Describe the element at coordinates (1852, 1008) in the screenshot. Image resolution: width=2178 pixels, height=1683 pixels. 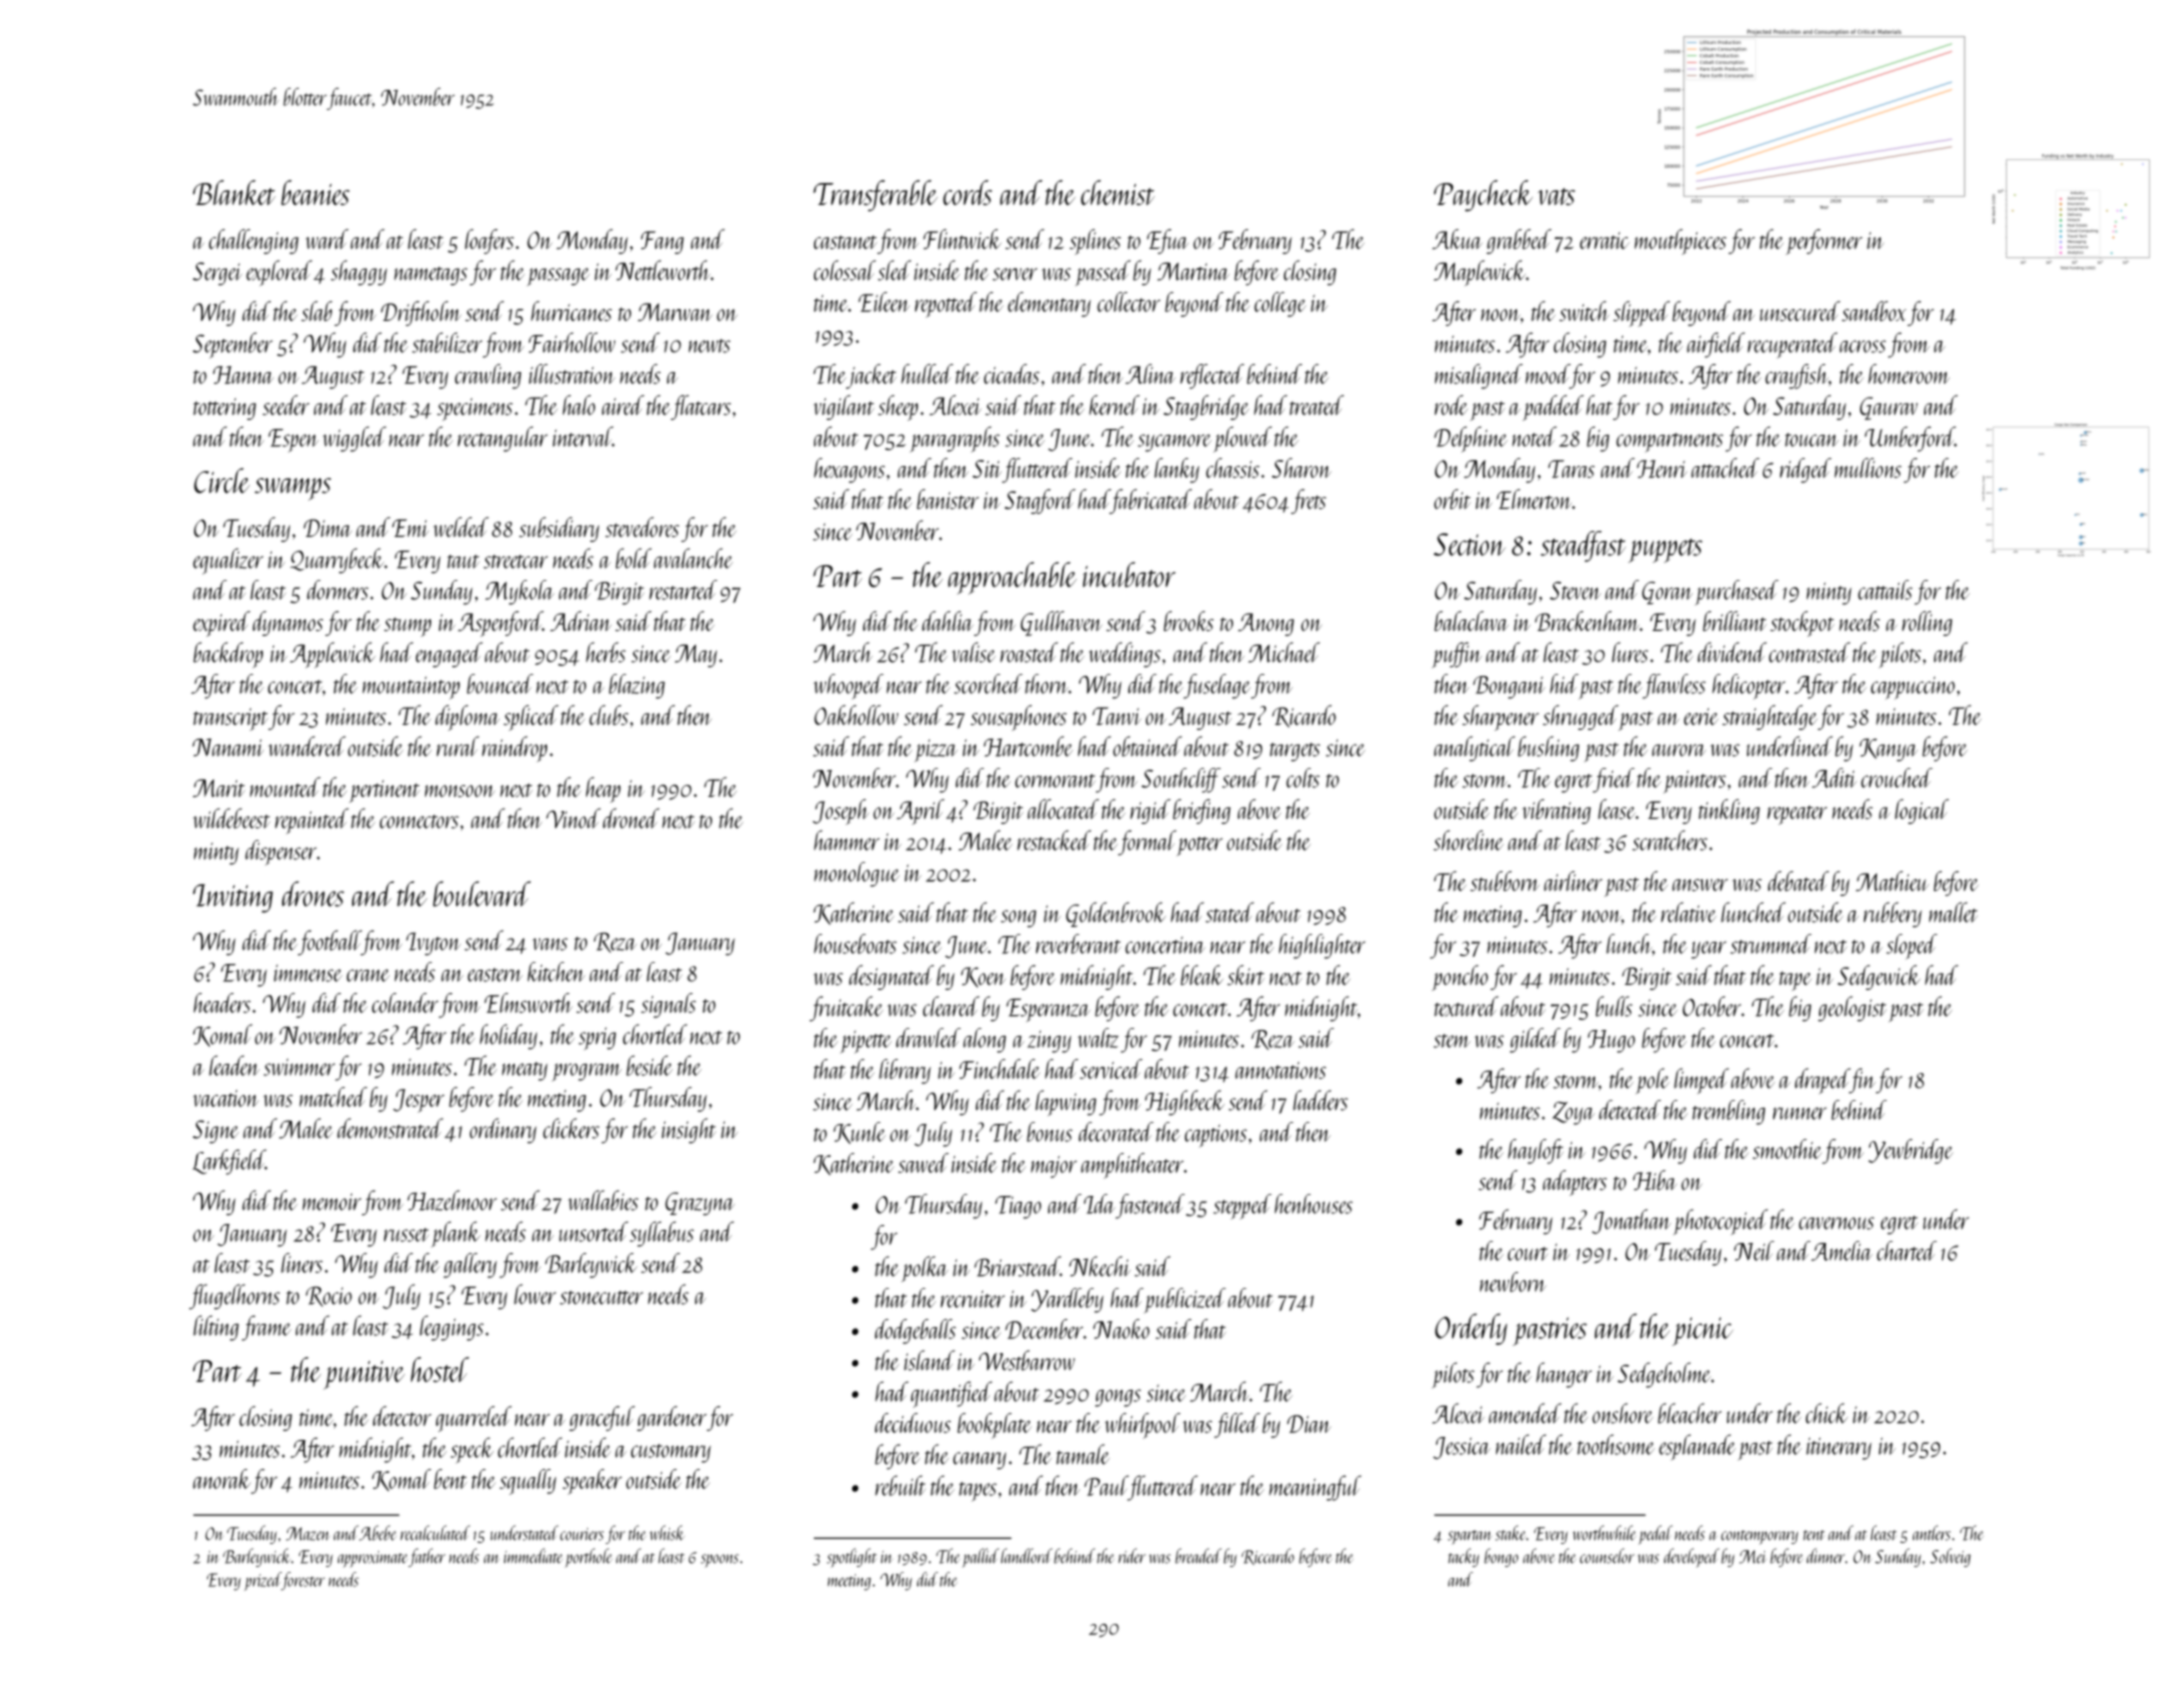
I see `geologist` at that location.
